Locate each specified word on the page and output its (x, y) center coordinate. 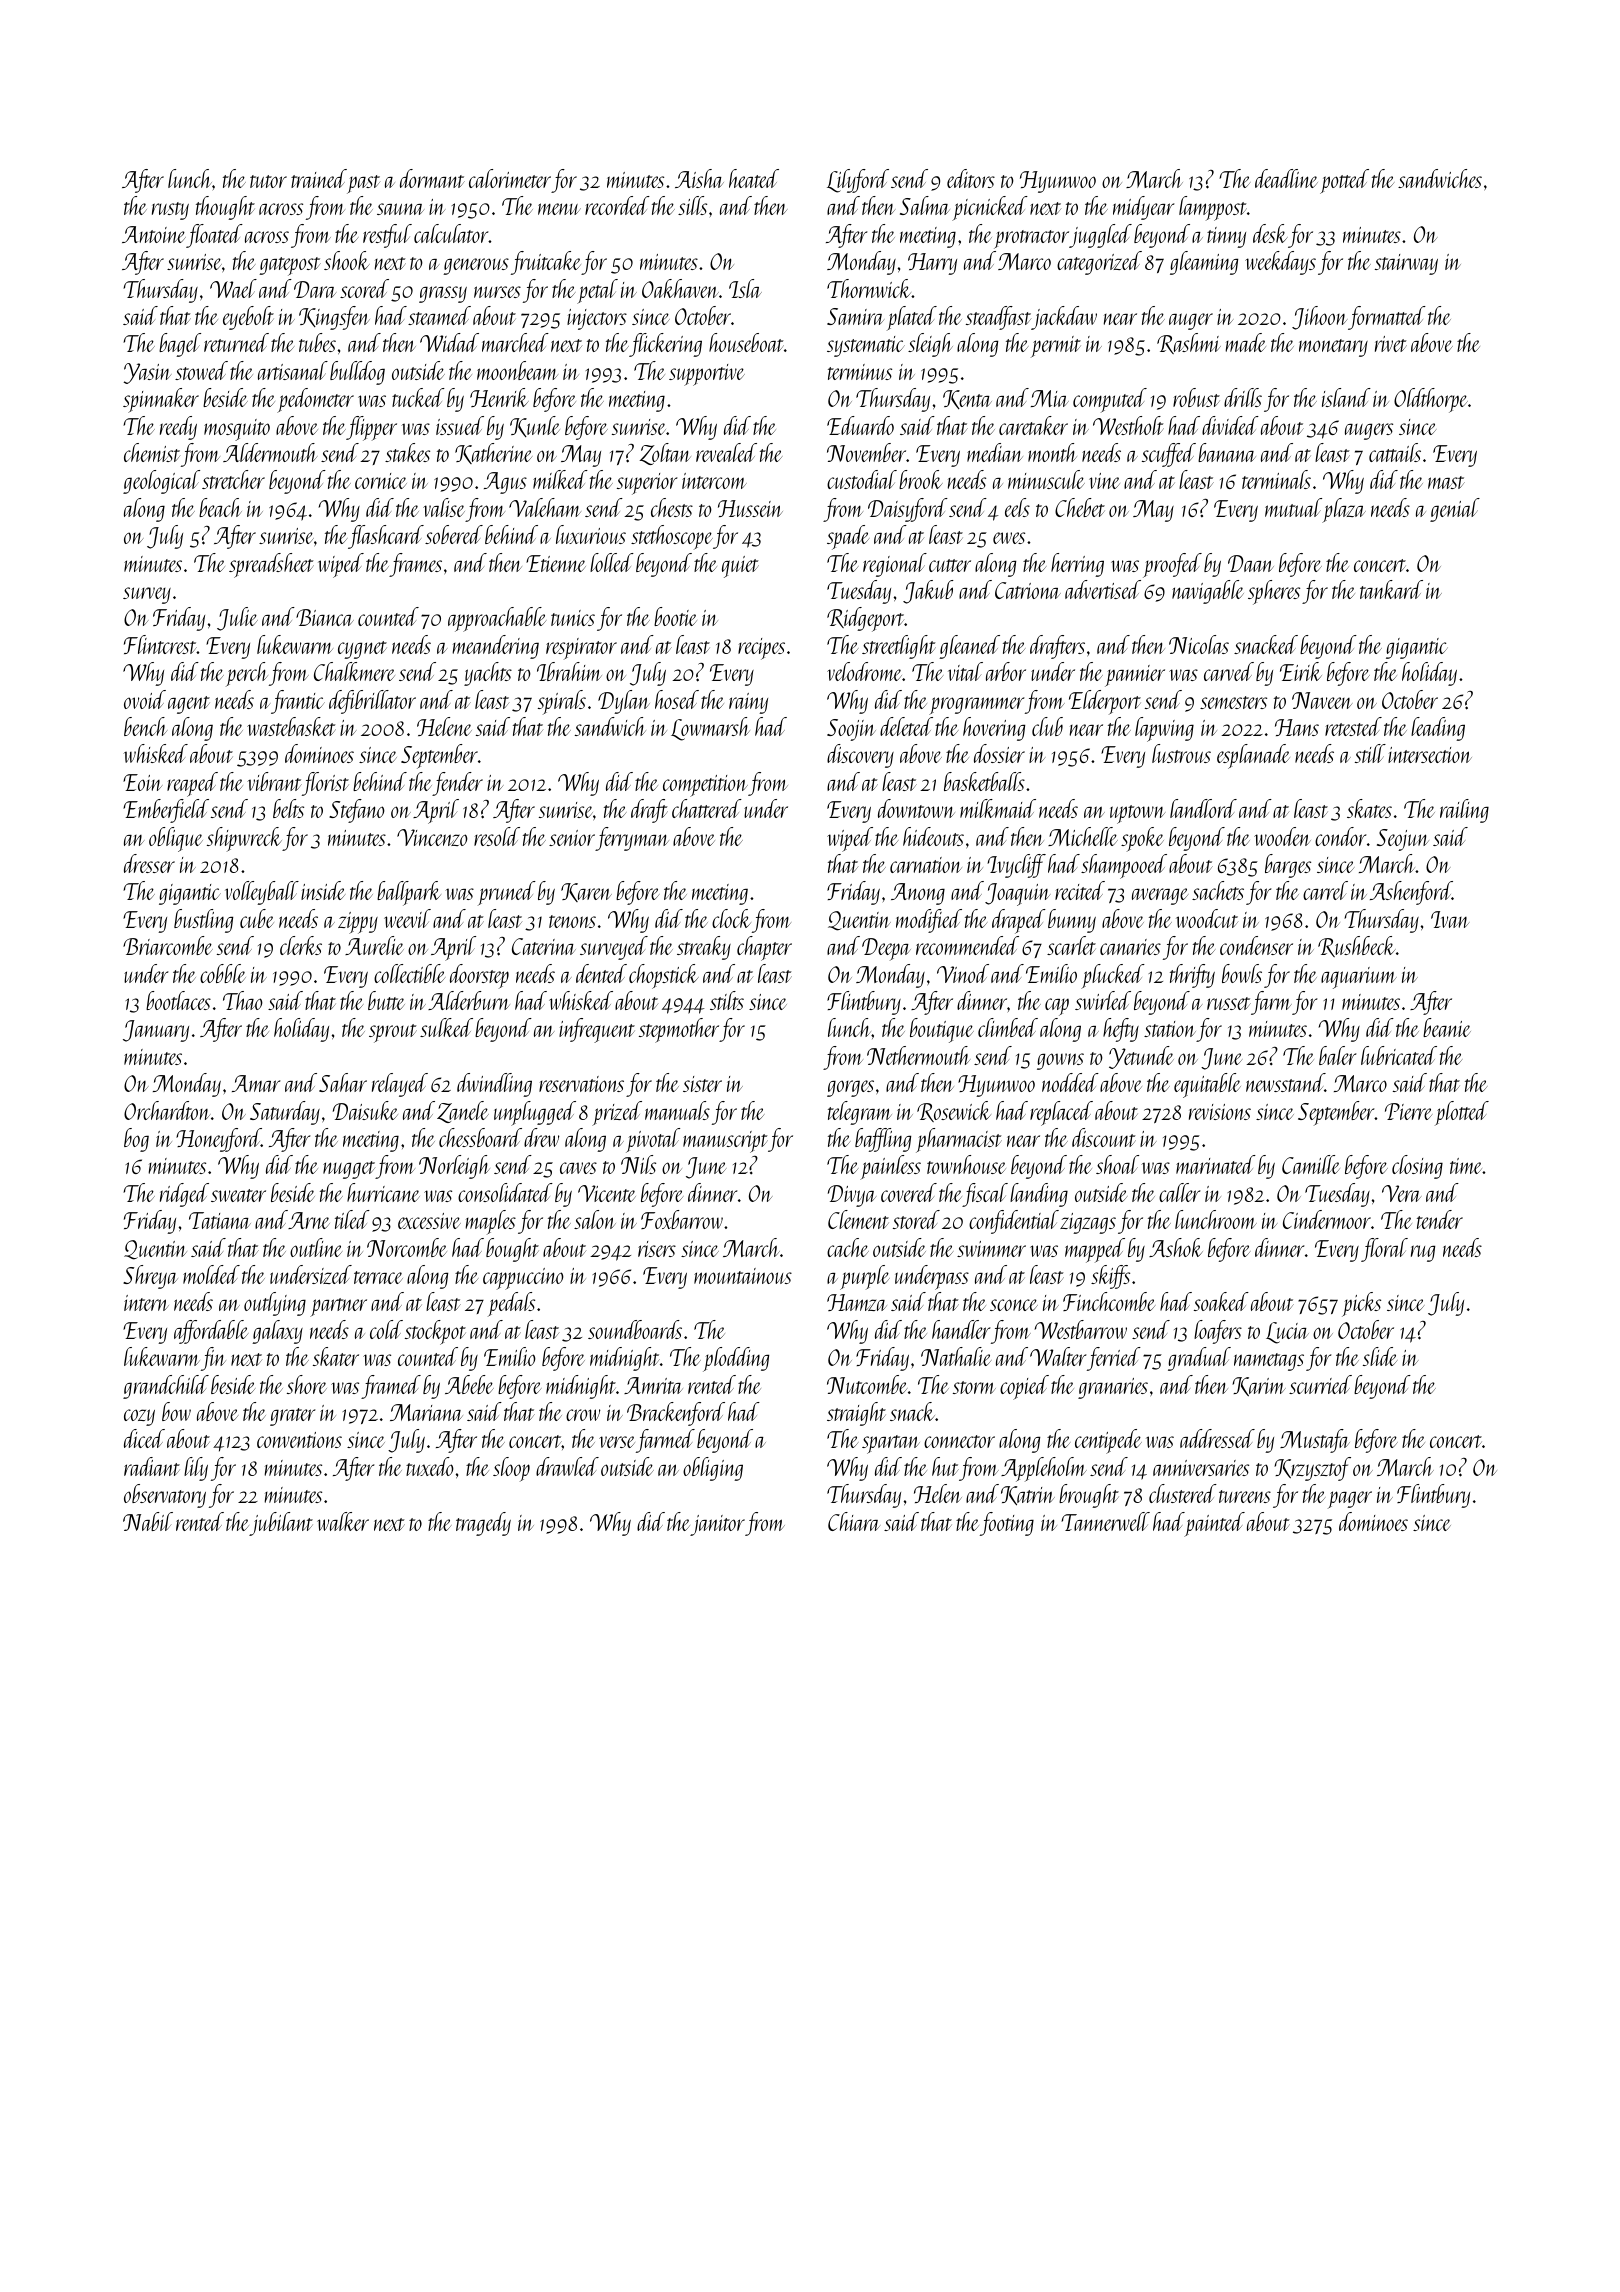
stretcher (233, 479)
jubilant (281, 1524)
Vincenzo (432, 837)
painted (1215, 1524)
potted (1344, 181)
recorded (617, 205)
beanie (1447, 1027)
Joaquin (1017, 894)
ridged (184, 1195)
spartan (891, 1444)
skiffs (1110, 1277)
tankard (1391, 589)
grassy (443, 294)
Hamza (857, 1302)
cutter (950, 565)
